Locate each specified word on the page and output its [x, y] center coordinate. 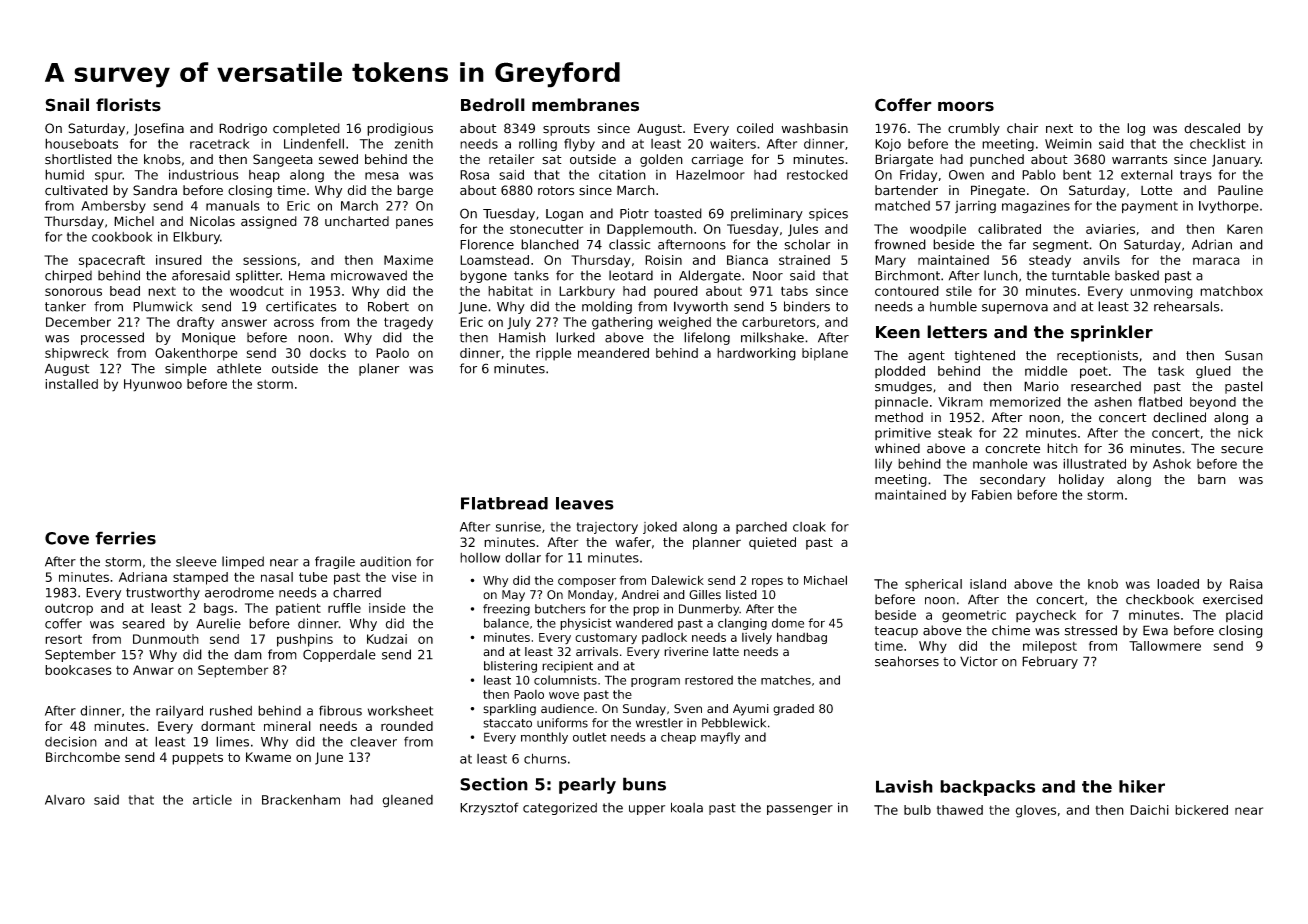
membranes [585, 105]
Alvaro [65, 800]
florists [128, 105]
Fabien [992, 494]
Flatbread [504, 503]
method [899, 417]
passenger [800, 810]
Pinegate [998, 191]
